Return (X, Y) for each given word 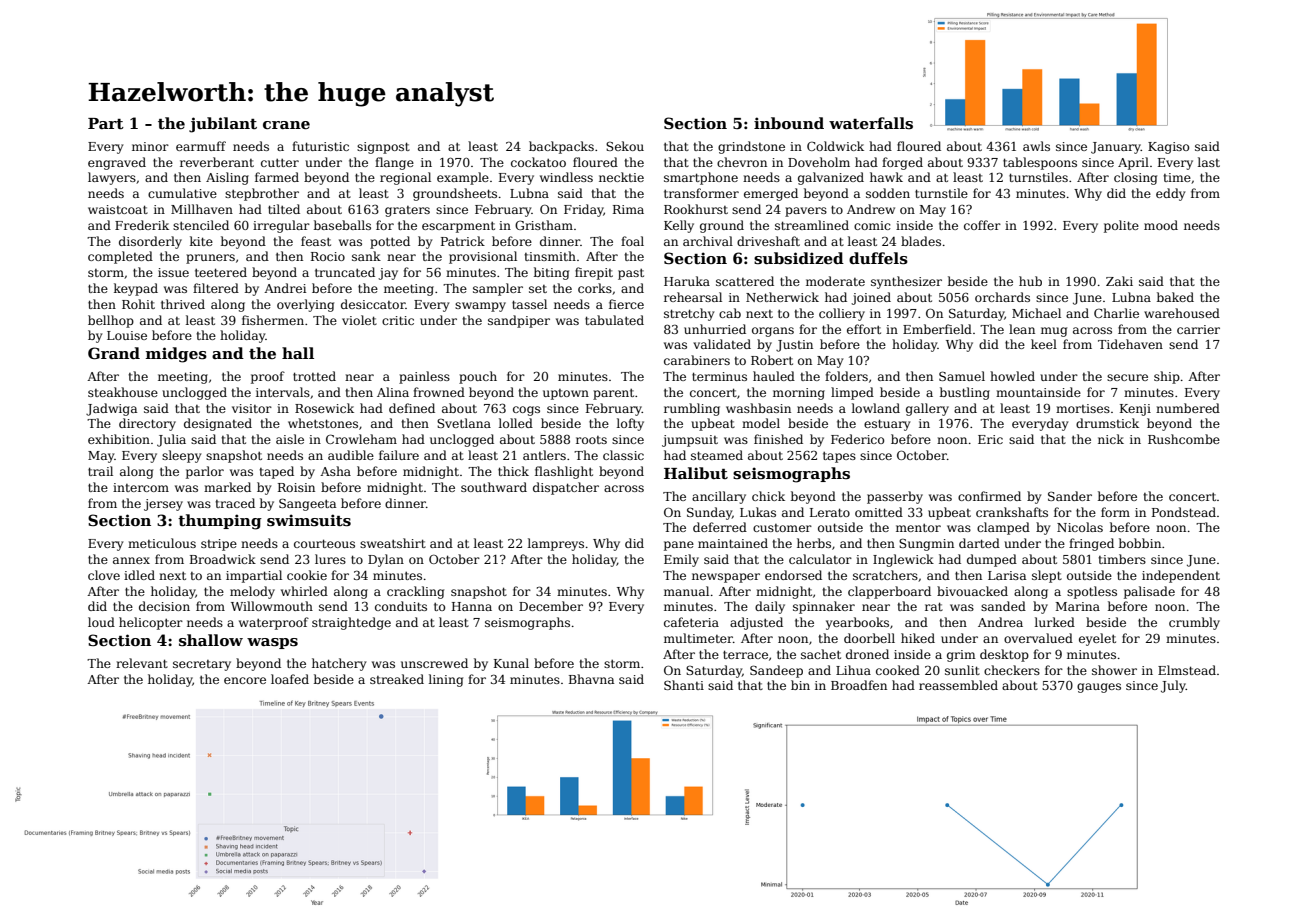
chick (768, 496)
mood (1161, 225)
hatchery (339, 664)
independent (1181, 576)
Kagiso (1168, 148)
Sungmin (926, 544)
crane (286, 125)
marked (227, 487)
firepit (594, 273)
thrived (183, 304)
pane (679, 546)
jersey (163, 505)
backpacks (561, 147)
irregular (281, 226)
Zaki (1119, 281)
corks (595, 288)
